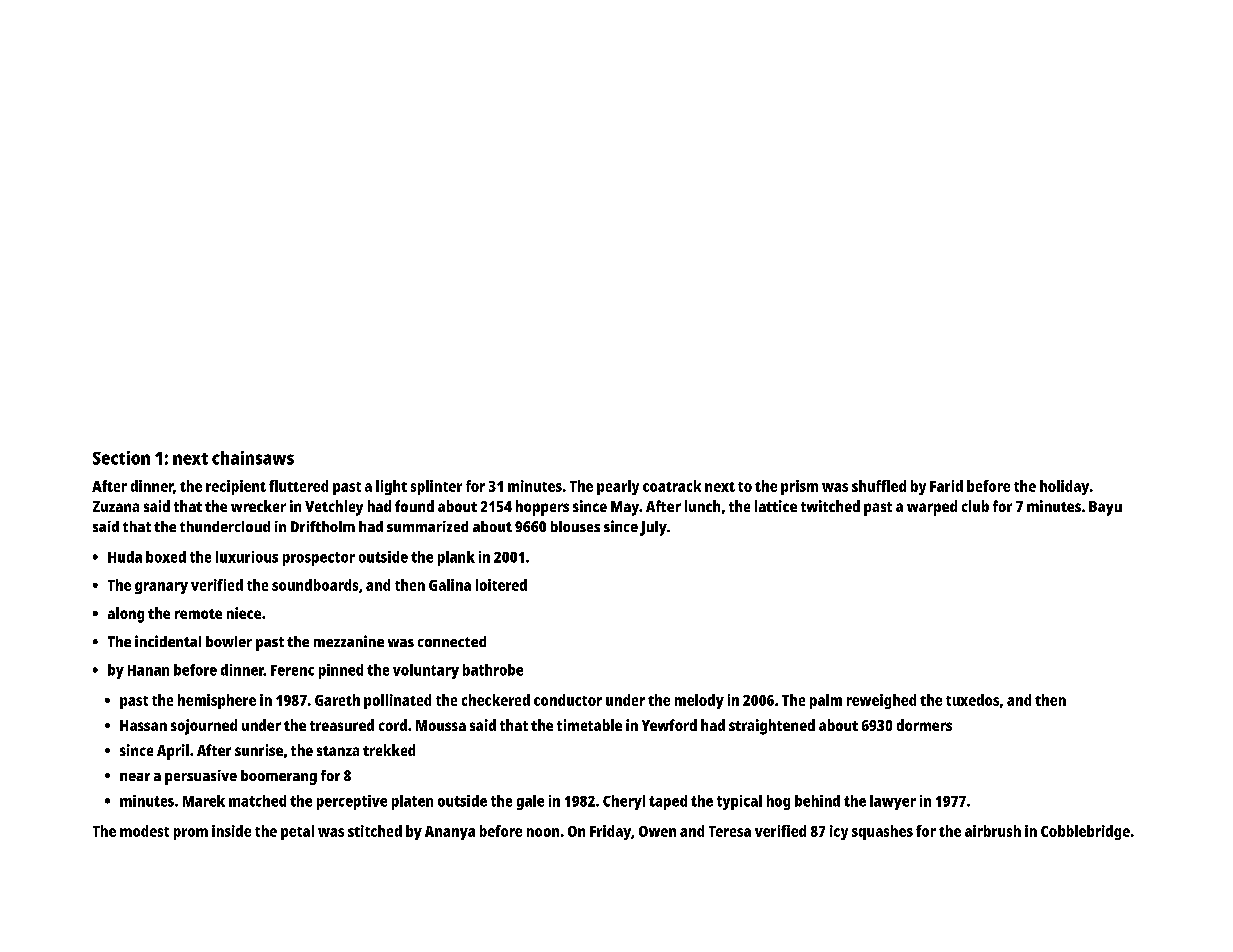 The height and width of the page is (952, 1233). What do you see at coordinates (932, 508) in the page?
I see `warped` at bounding box center [932, 508].
